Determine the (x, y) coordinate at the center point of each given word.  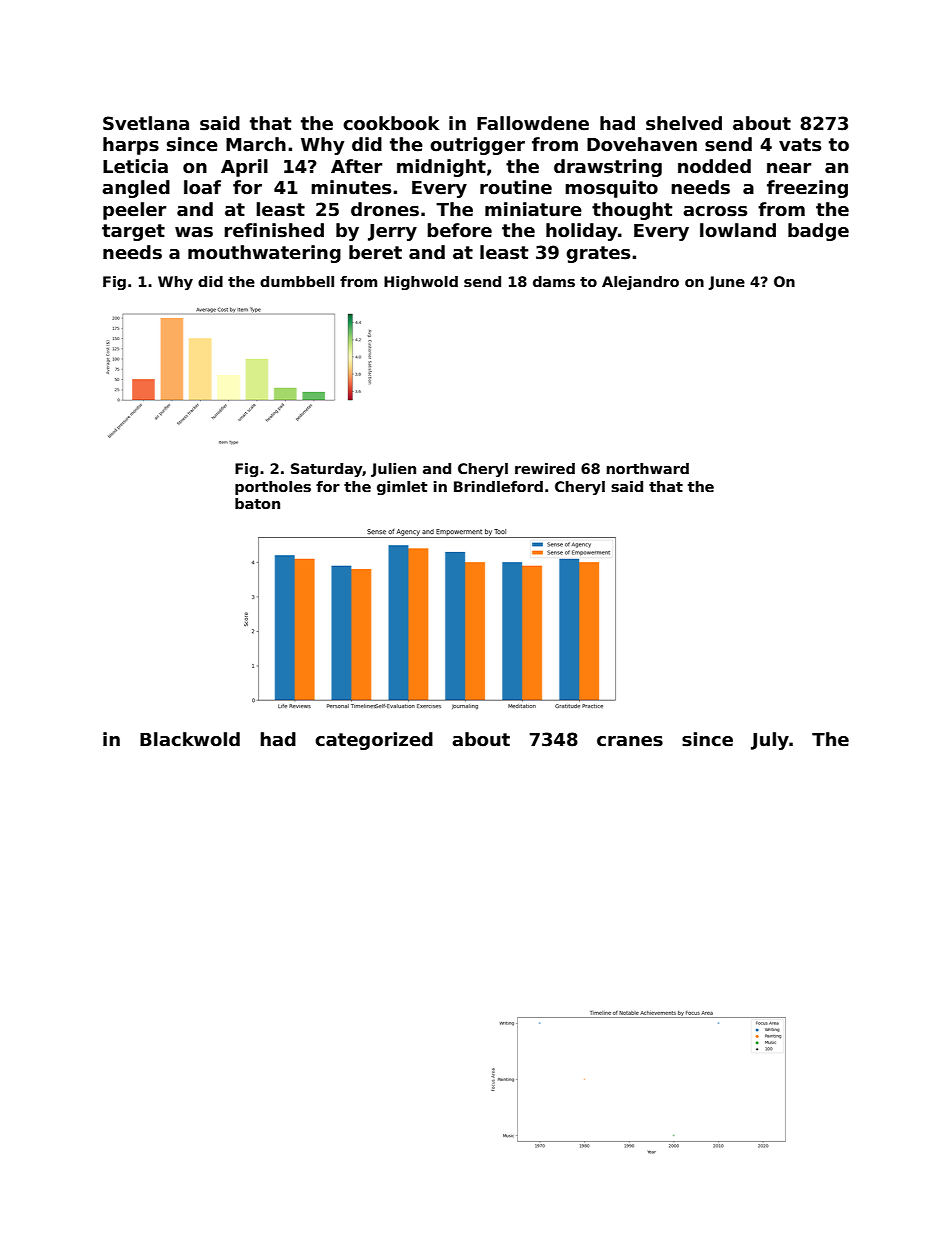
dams (554, 281)
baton (257, 503)
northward (648, 468)
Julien (393, 470)
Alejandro (640, 283)
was (194, 232)
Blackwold (190, 739)
